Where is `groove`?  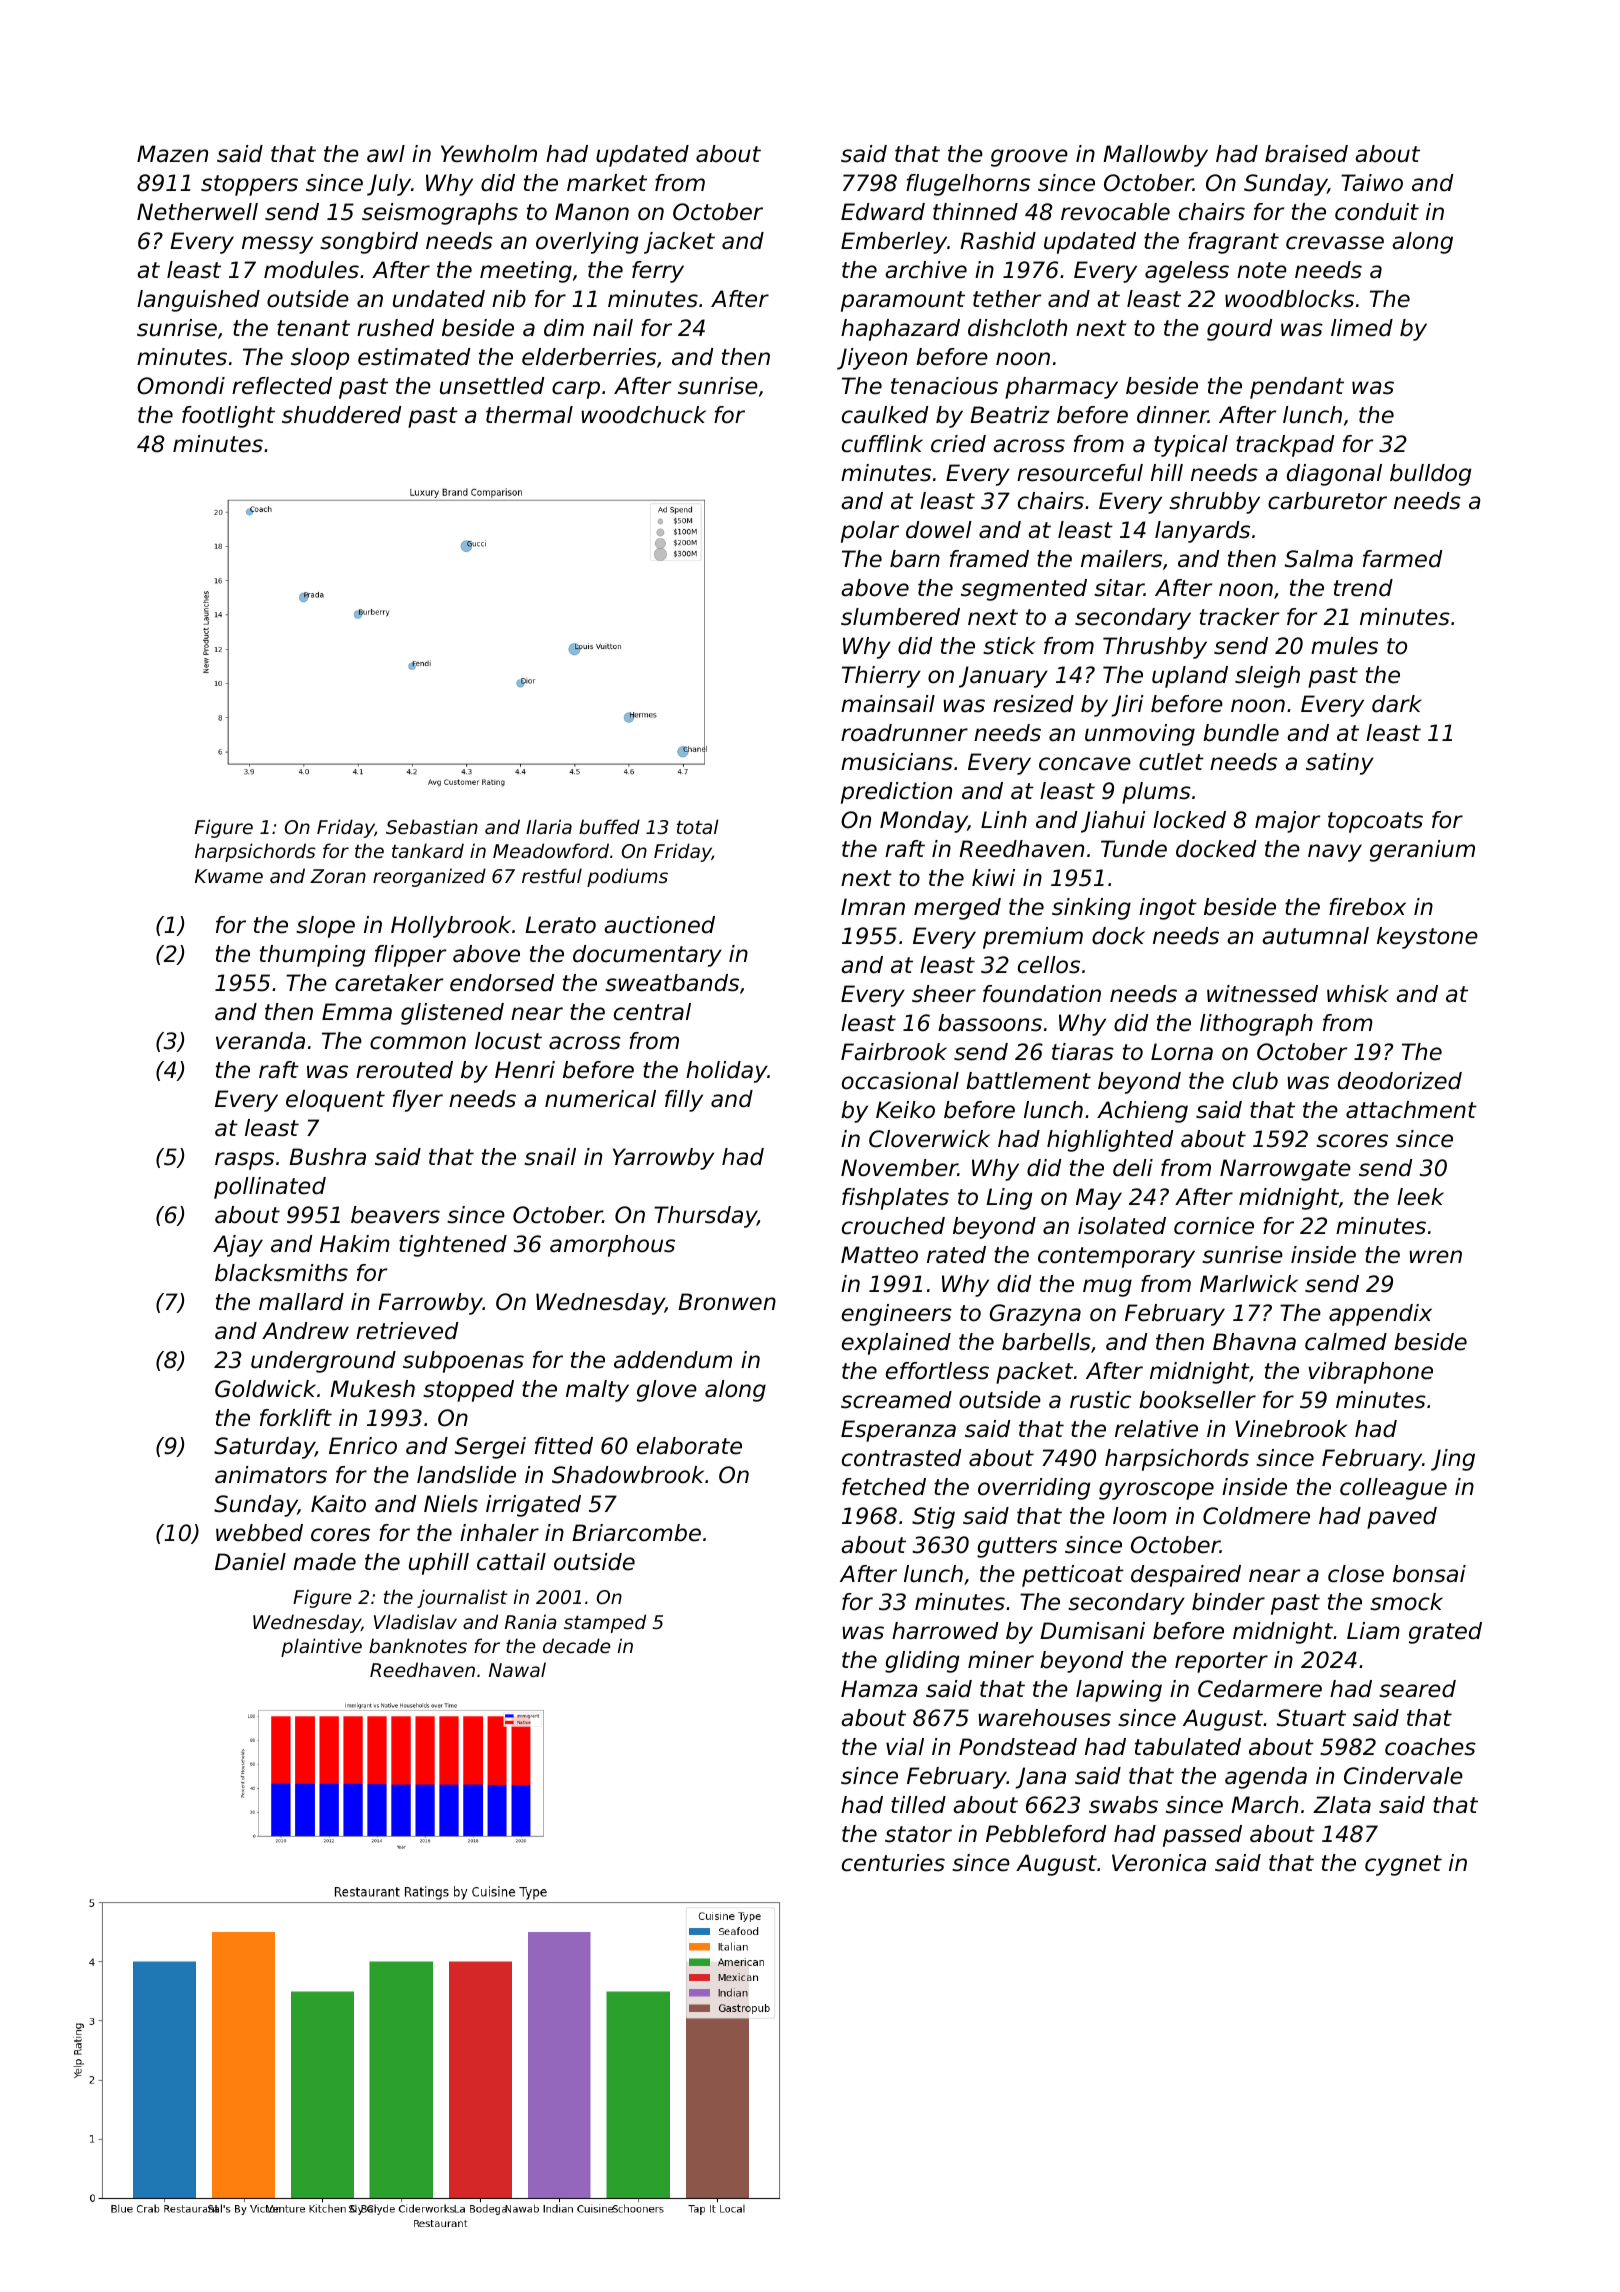
groove is located at coordinates (1029, 158).
